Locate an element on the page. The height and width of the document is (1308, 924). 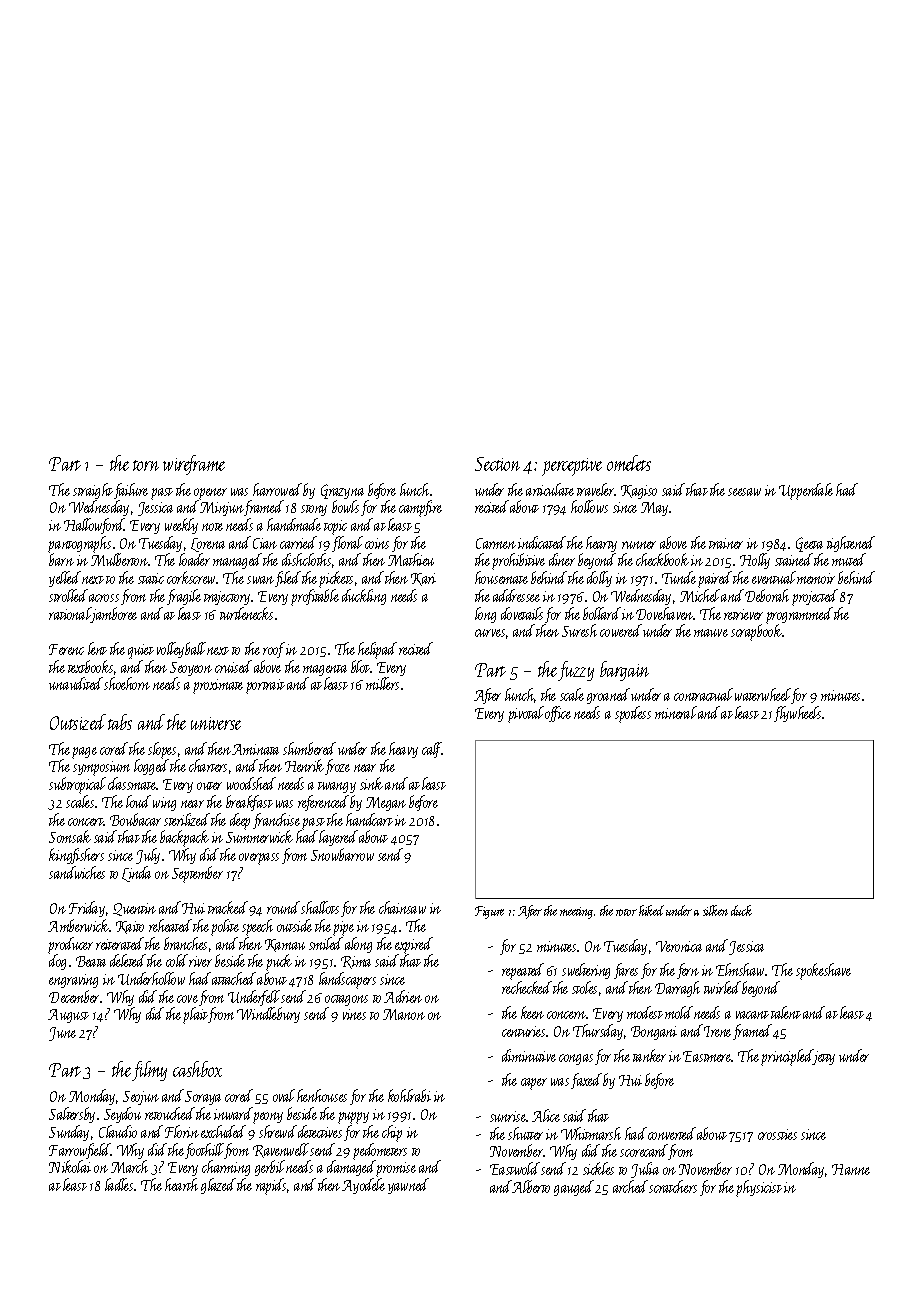
static is located at coordinates (151, 578).
